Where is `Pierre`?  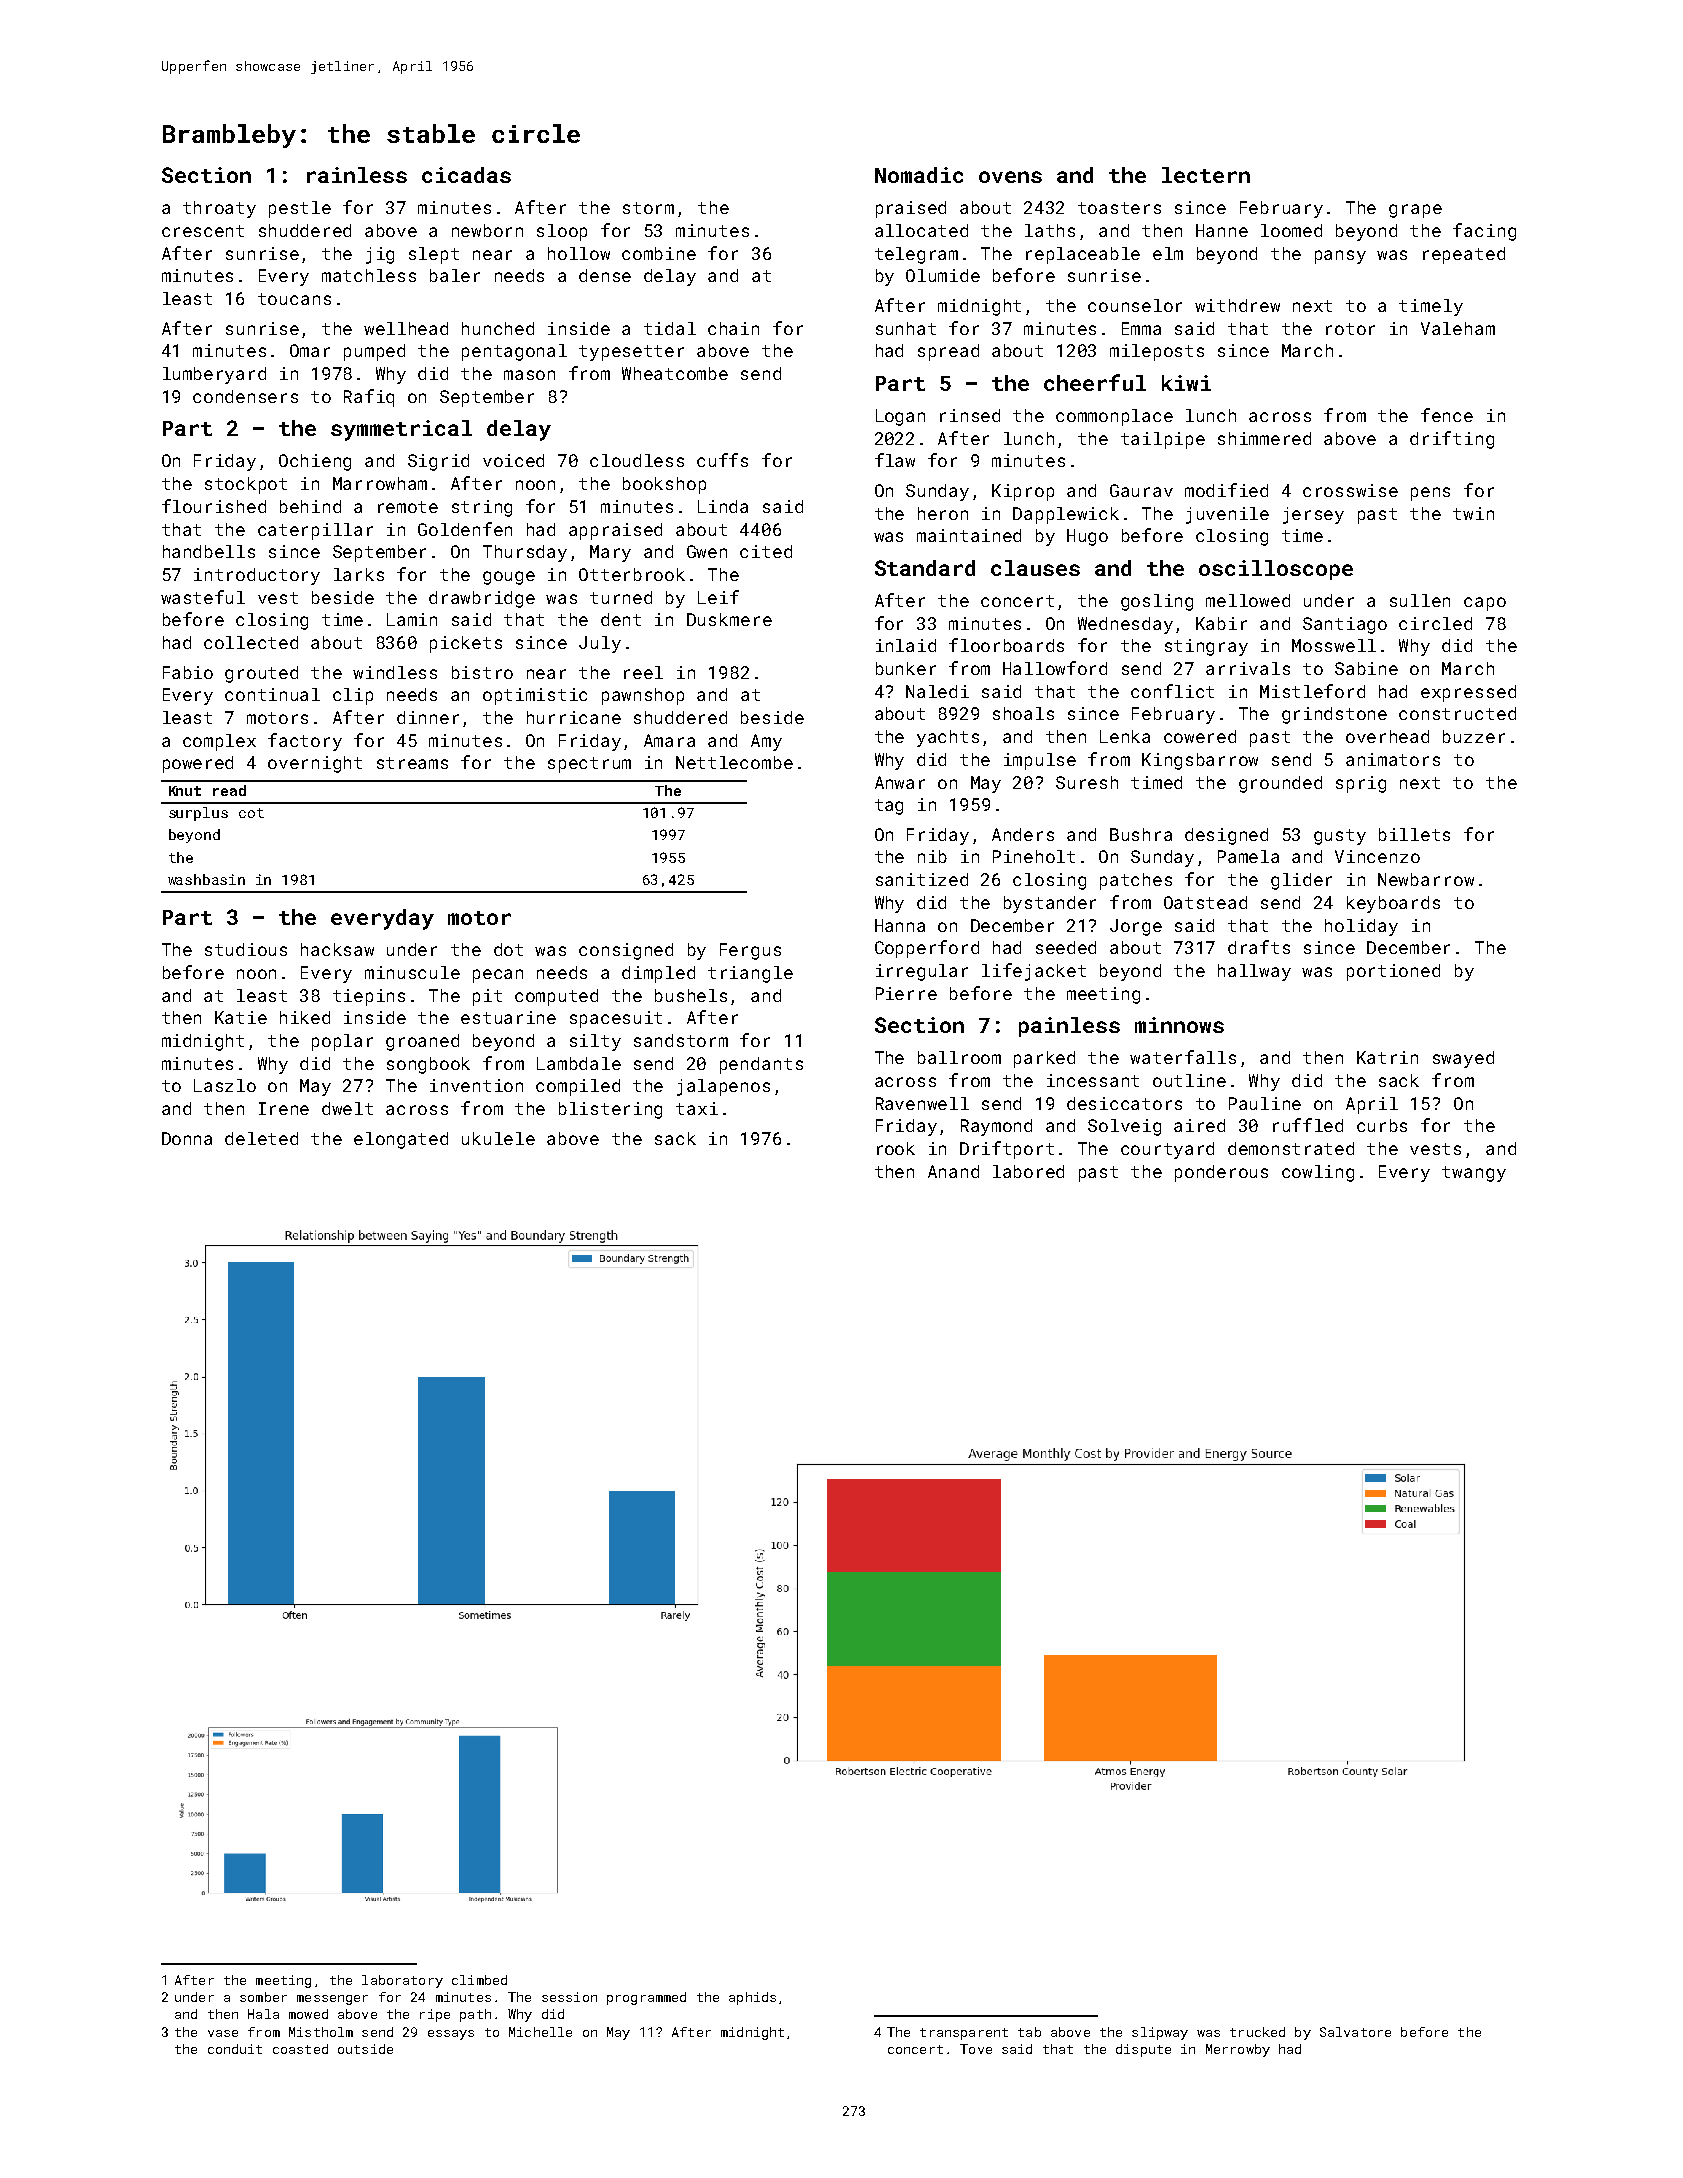 Pierre is located at coordinates (906, 993).
